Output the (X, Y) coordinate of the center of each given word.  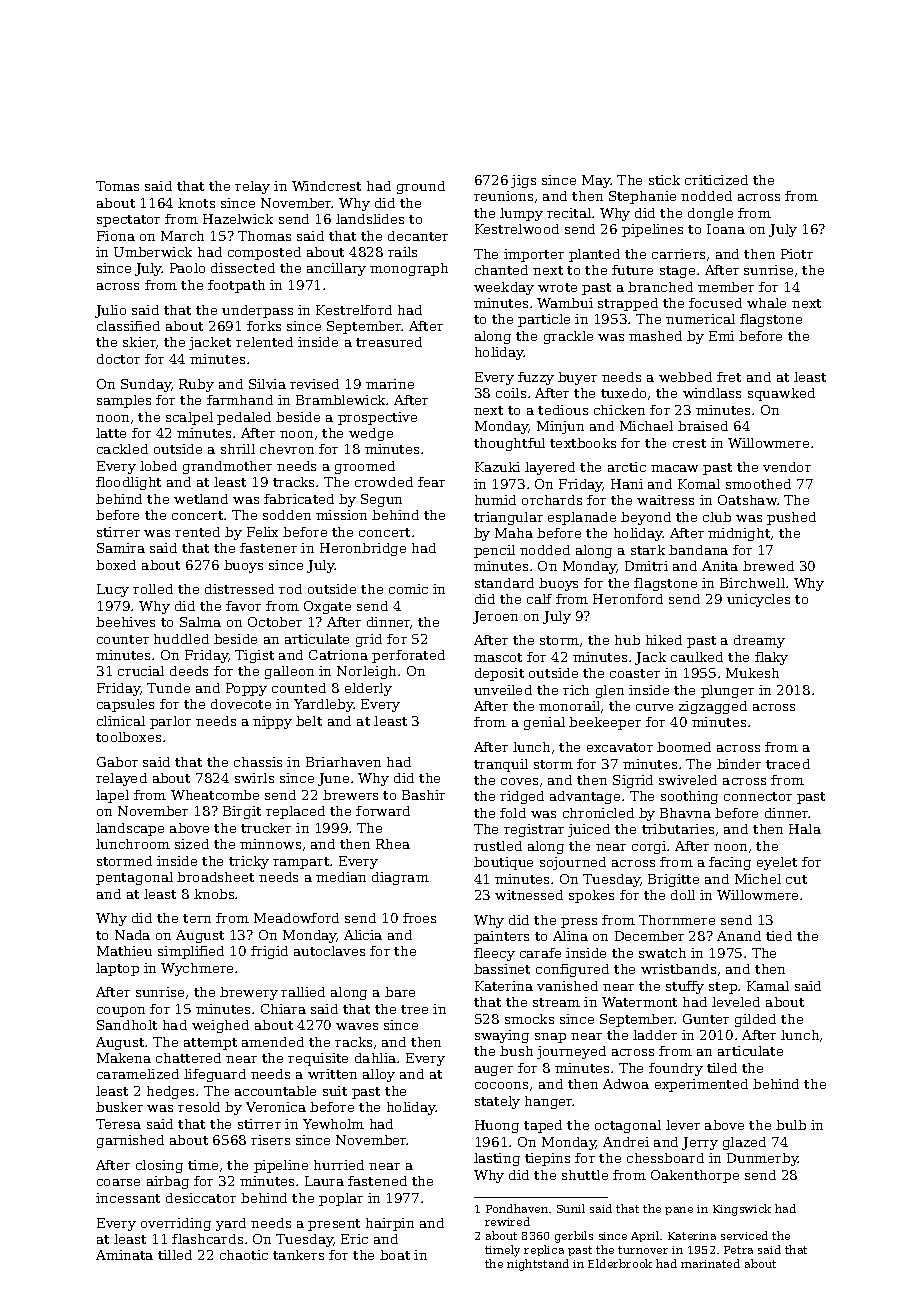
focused (715, 303)
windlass (712, 393)
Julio (110, 311)
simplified (191, 952)
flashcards (207, 1239)
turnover (643, 1250)
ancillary (336, 269)
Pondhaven (517, 1208)
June (333, 779)
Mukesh (752, 673)
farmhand (240, 400)
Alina (570, 936)
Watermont (639, 1002)
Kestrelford (354, 310)
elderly (368, 689)
